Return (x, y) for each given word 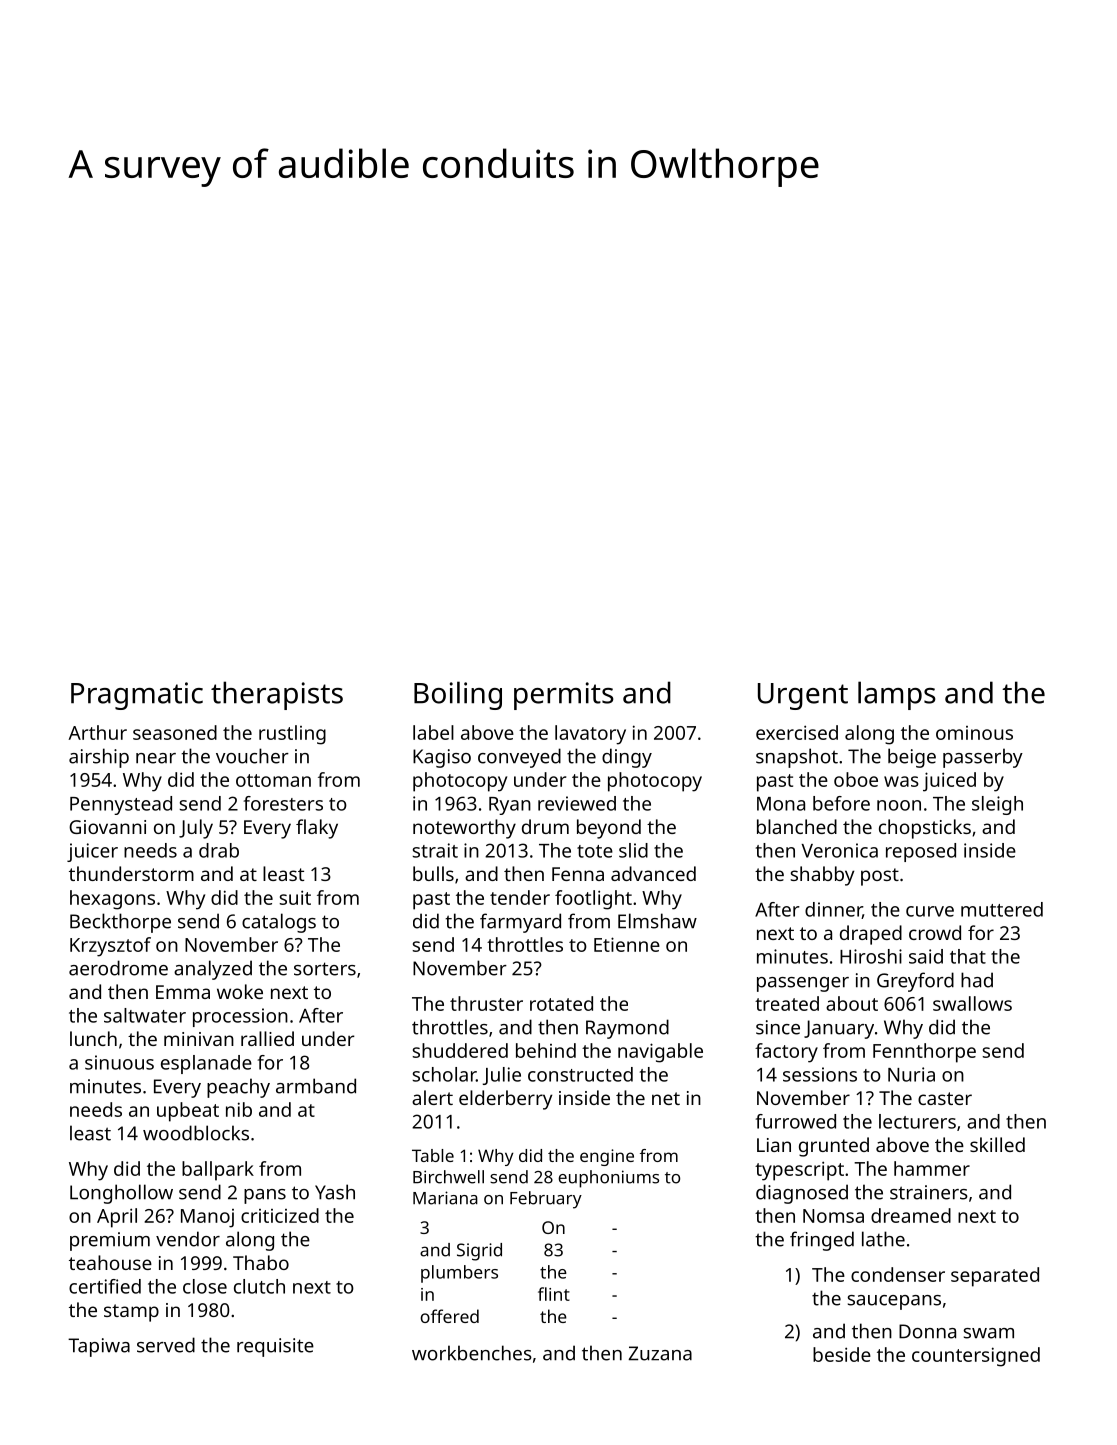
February (546, 1200)
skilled (997, 1144)
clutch (259, 1286)
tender (520, 897)
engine (607, 1157)
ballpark (218, 1171)
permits (564, 696)
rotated (561, 1003)
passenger (803, 984)
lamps (897, 695)
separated (995, 1277)
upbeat (188, 1112)
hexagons (112, 900)
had (977, 980)
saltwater (145, 1015)
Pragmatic (137, 696)
